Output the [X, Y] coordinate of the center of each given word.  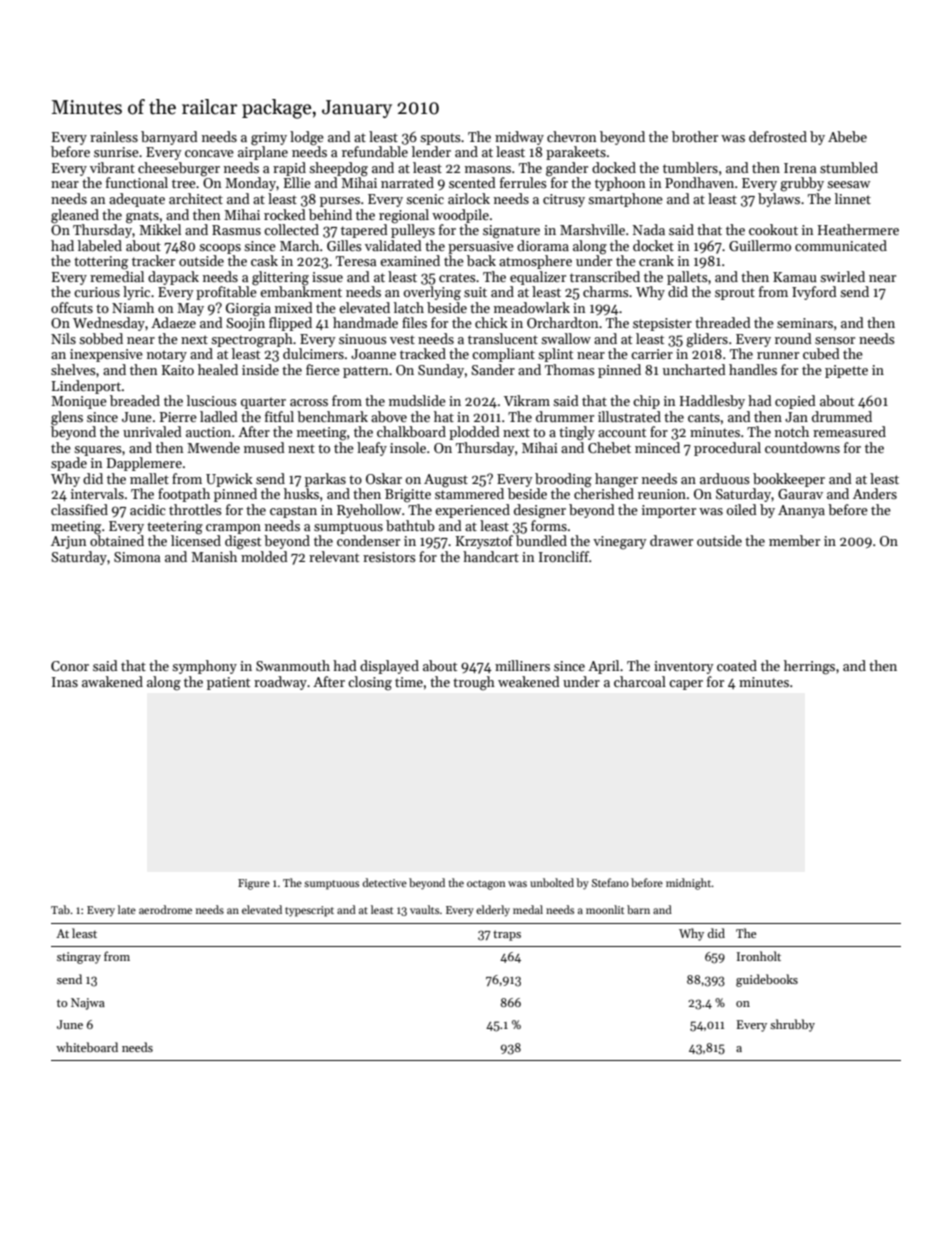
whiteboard [87, 1047]
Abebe [847, 136]
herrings [809, 667]
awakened [112, 681]
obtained [117, 540]
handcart [491, 556]
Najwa [88, 1004]
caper [686, 685]
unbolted [552, 882]
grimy [269, 139]
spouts [440, 139]
